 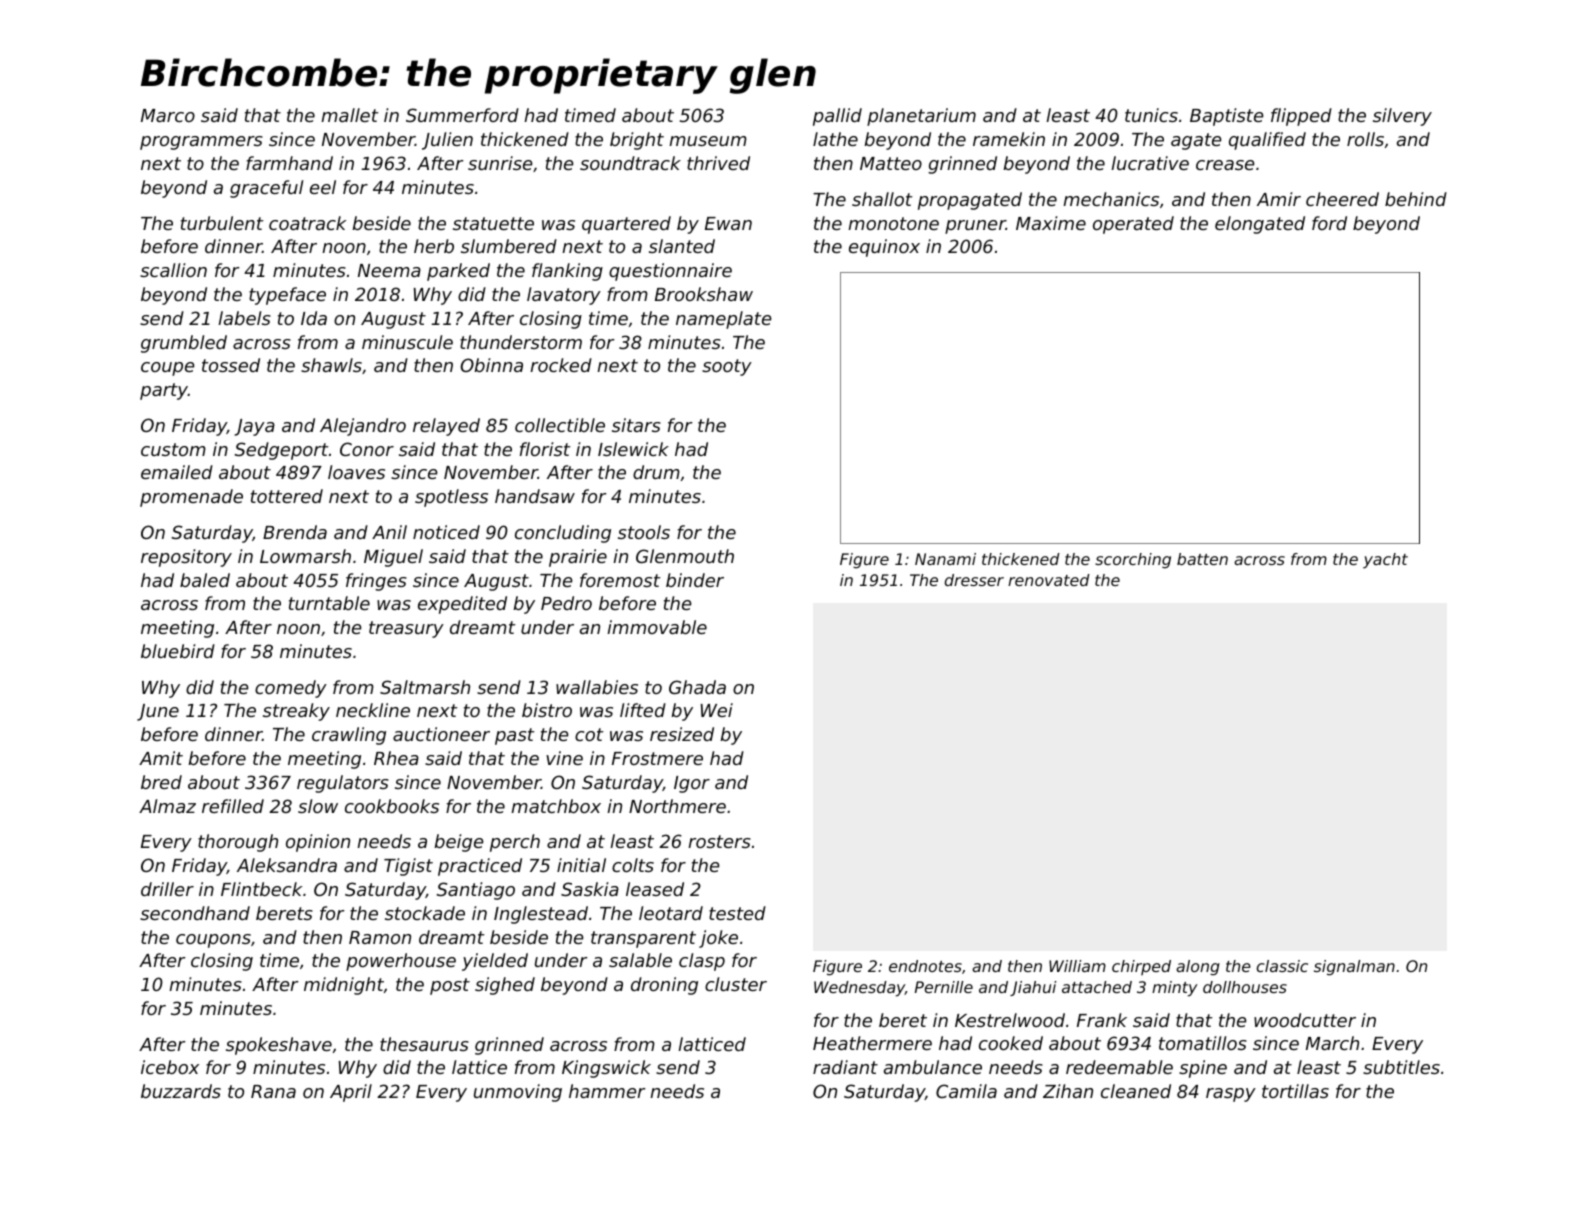 What do you see at coordinates (921, 117) in the screenshot?
I see `planetarium` at bounding box center [921, 117].
